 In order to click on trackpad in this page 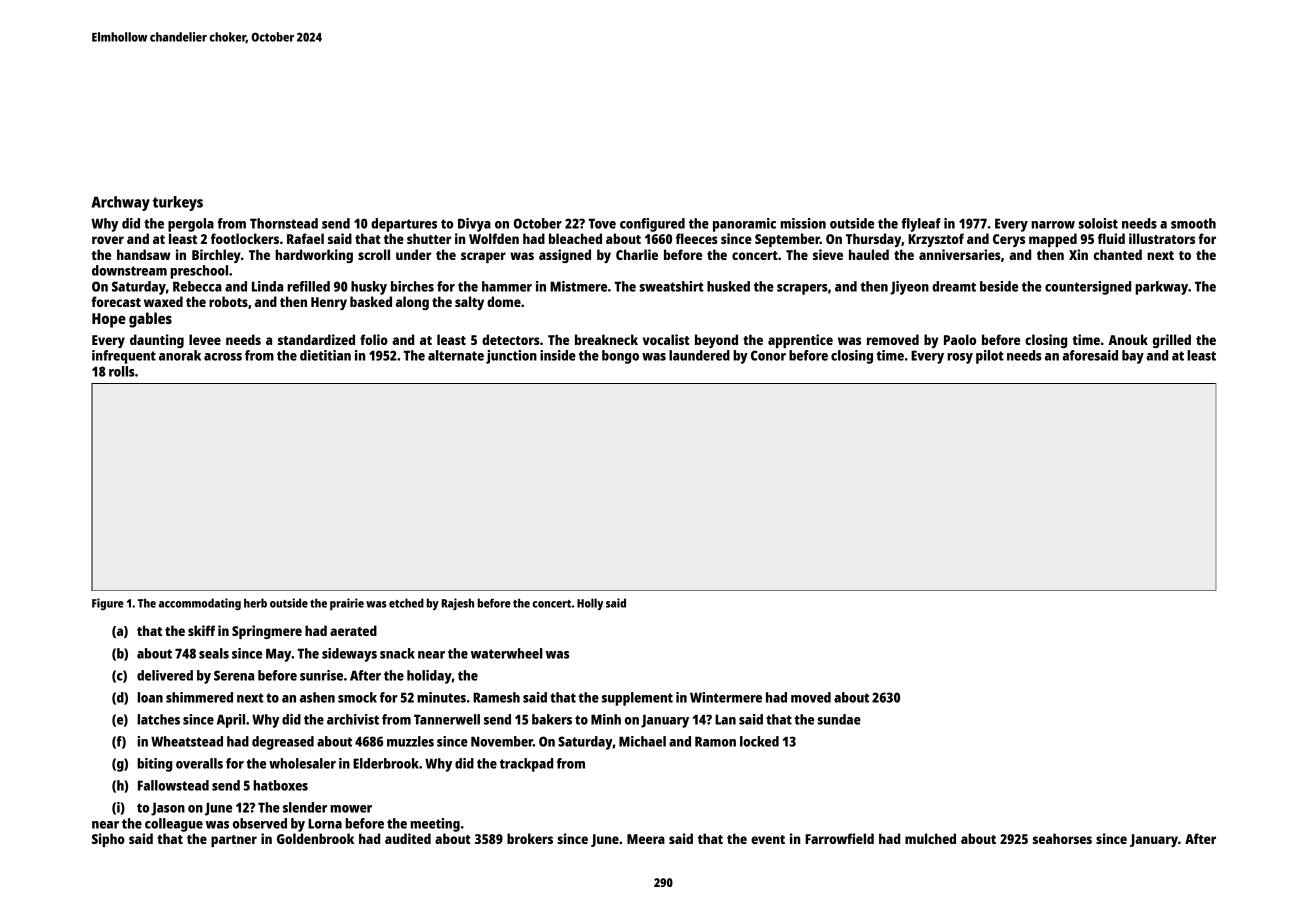, I will do `click(526, 765)`.
